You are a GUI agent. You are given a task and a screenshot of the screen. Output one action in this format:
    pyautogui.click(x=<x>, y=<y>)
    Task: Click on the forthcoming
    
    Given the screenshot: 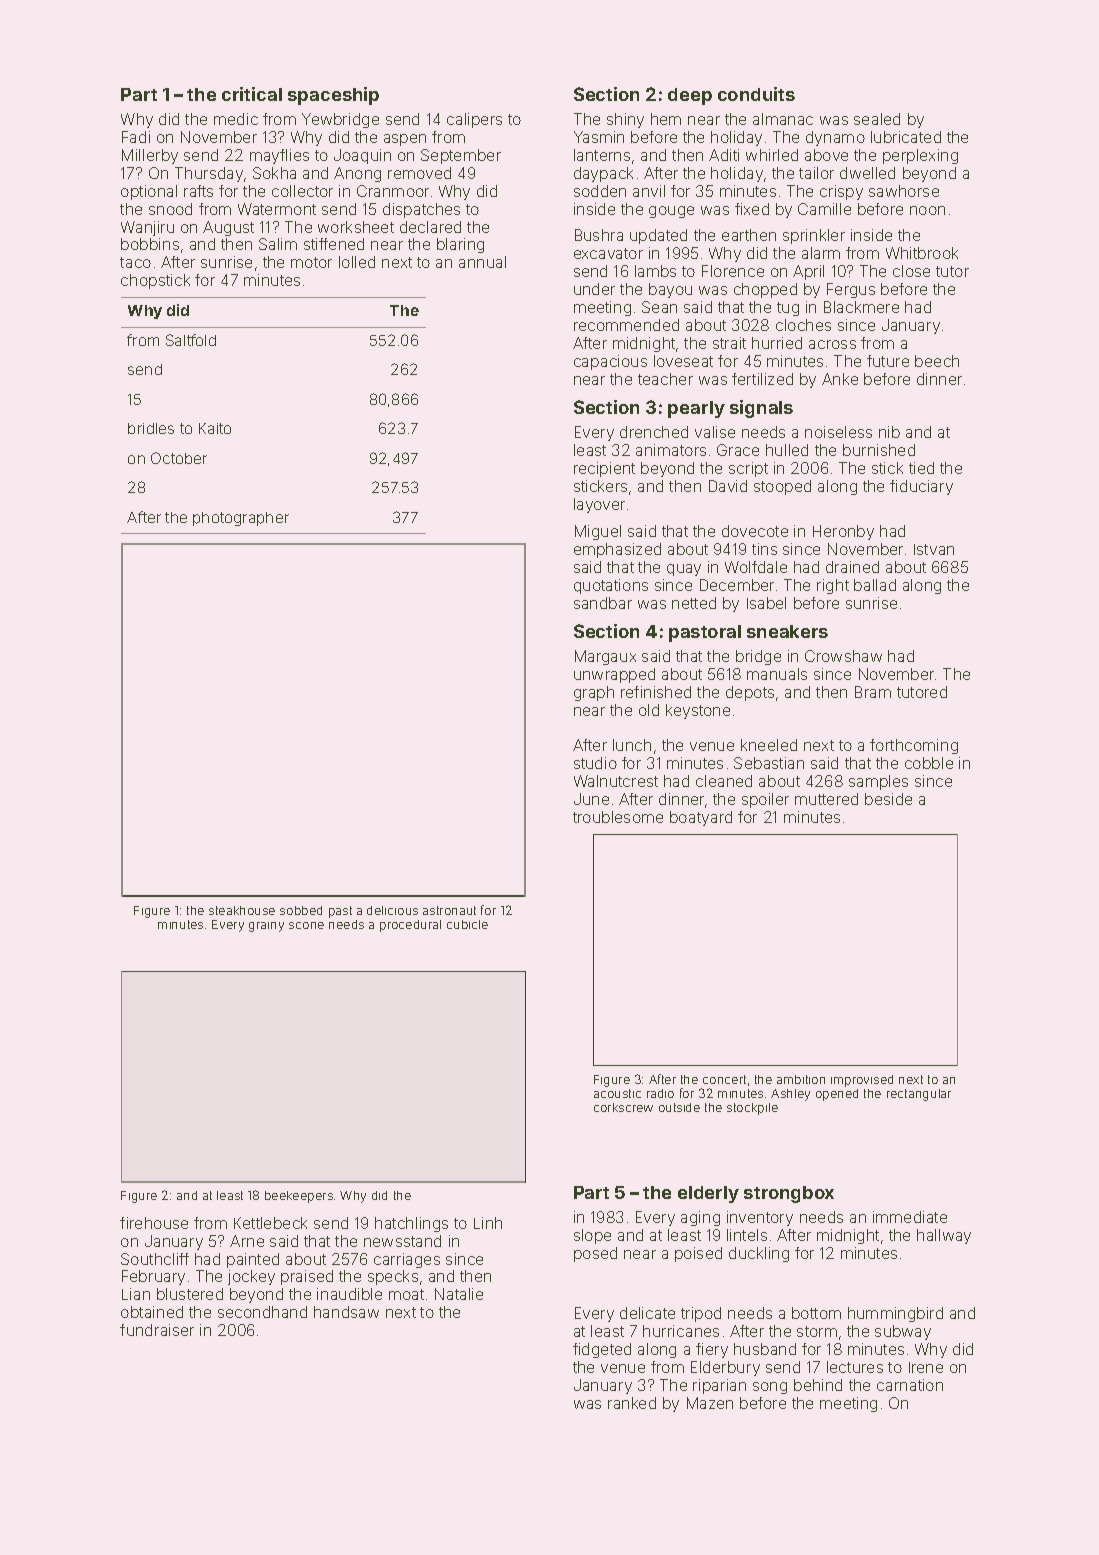 What is the action you would take?
    pyautogui.click(x=914, y=746)
